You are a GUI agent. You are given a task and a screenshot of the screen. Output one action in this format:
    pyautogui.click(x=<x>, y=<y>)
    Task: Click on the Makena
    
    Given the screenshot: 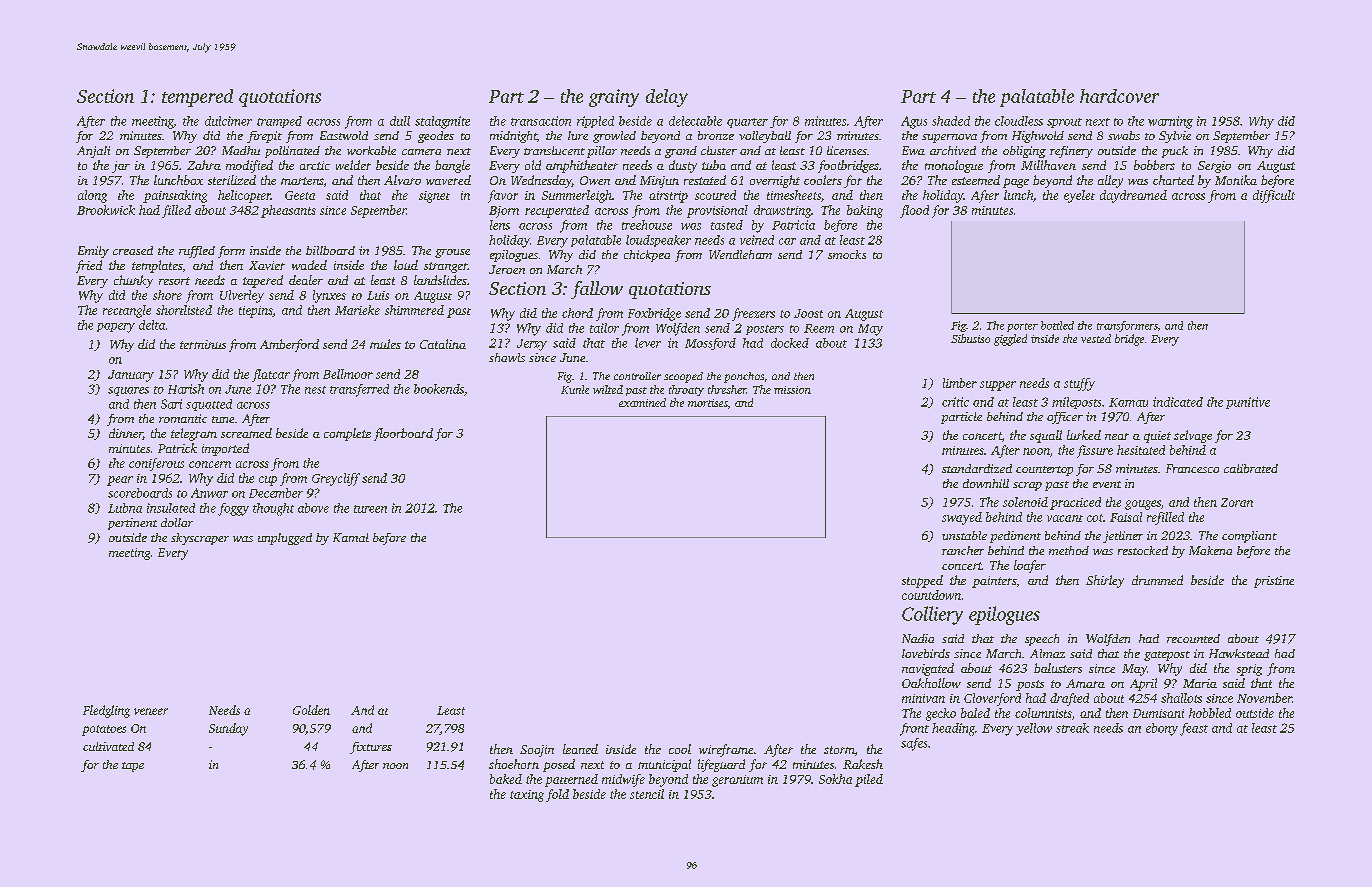 What is the action you would take?
    pyautogui.click(x=1210, y=550)
